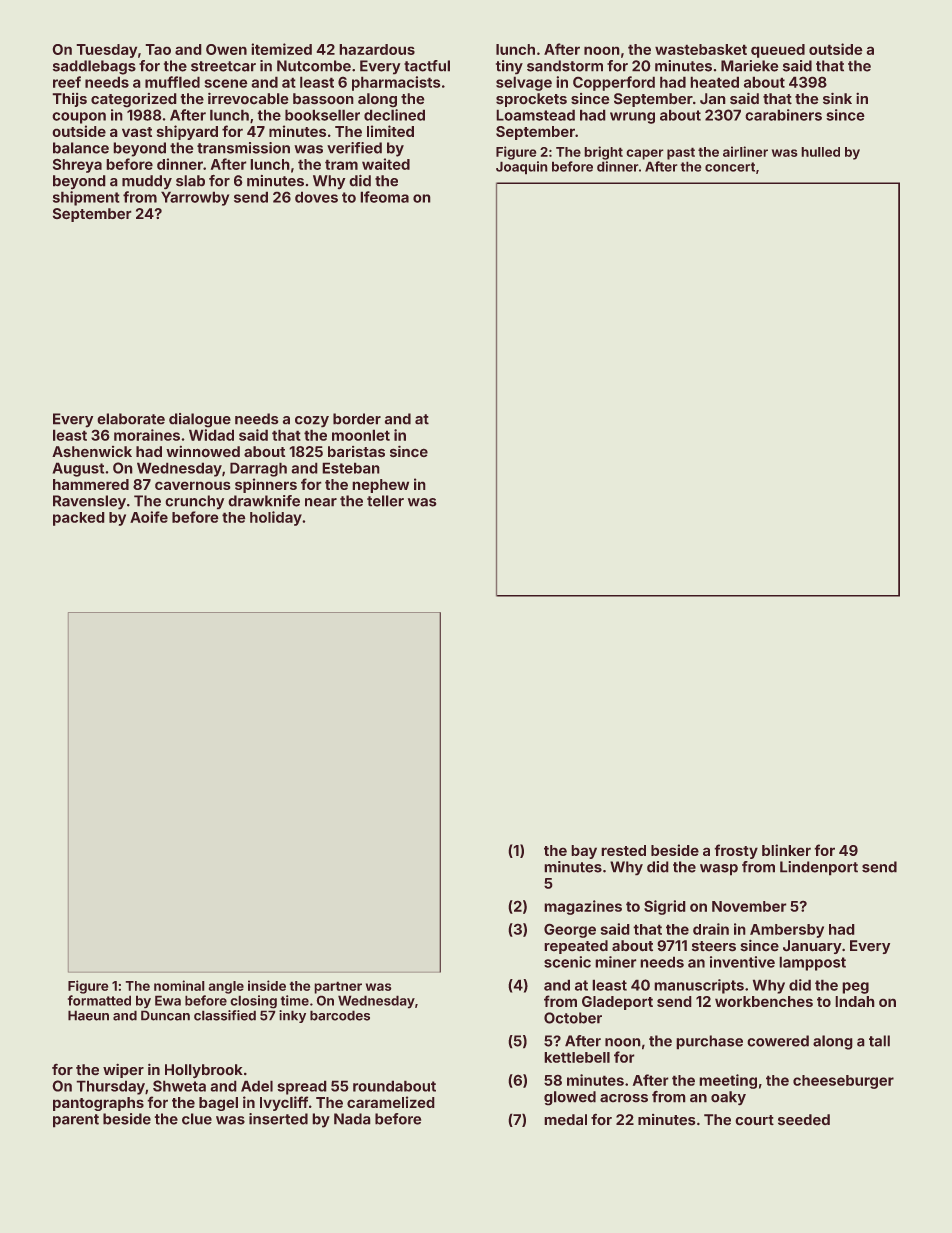  Describe the element at coordinates (820, 152) in the screenshot. I see `hulled` at that location.
